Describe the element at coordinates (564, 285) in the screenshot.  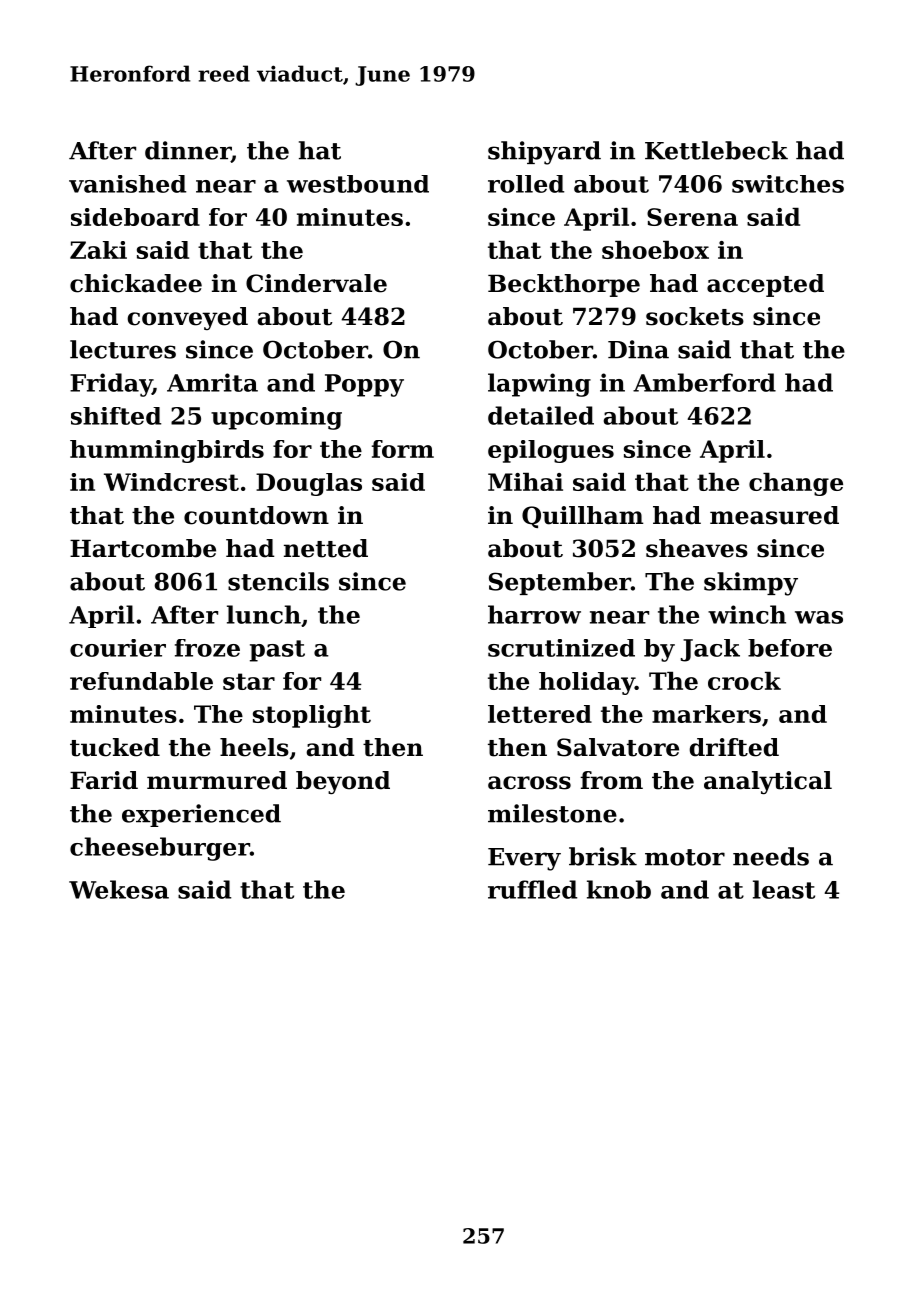
I see `Beckthorpe` at that location.
